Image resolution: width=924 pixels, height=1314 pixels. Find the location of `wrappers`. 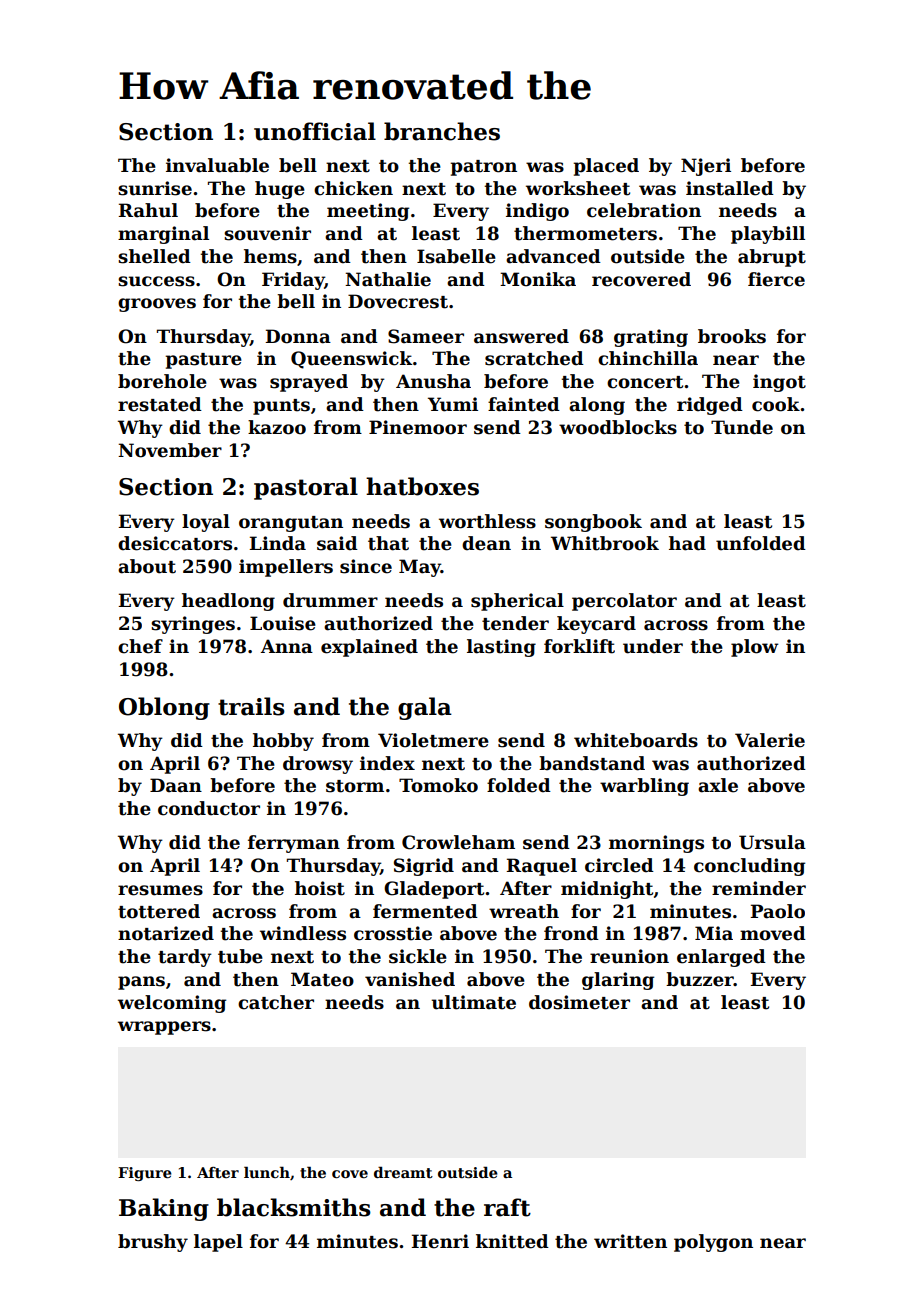

wrappers is located at coordinates (164, 1028).
